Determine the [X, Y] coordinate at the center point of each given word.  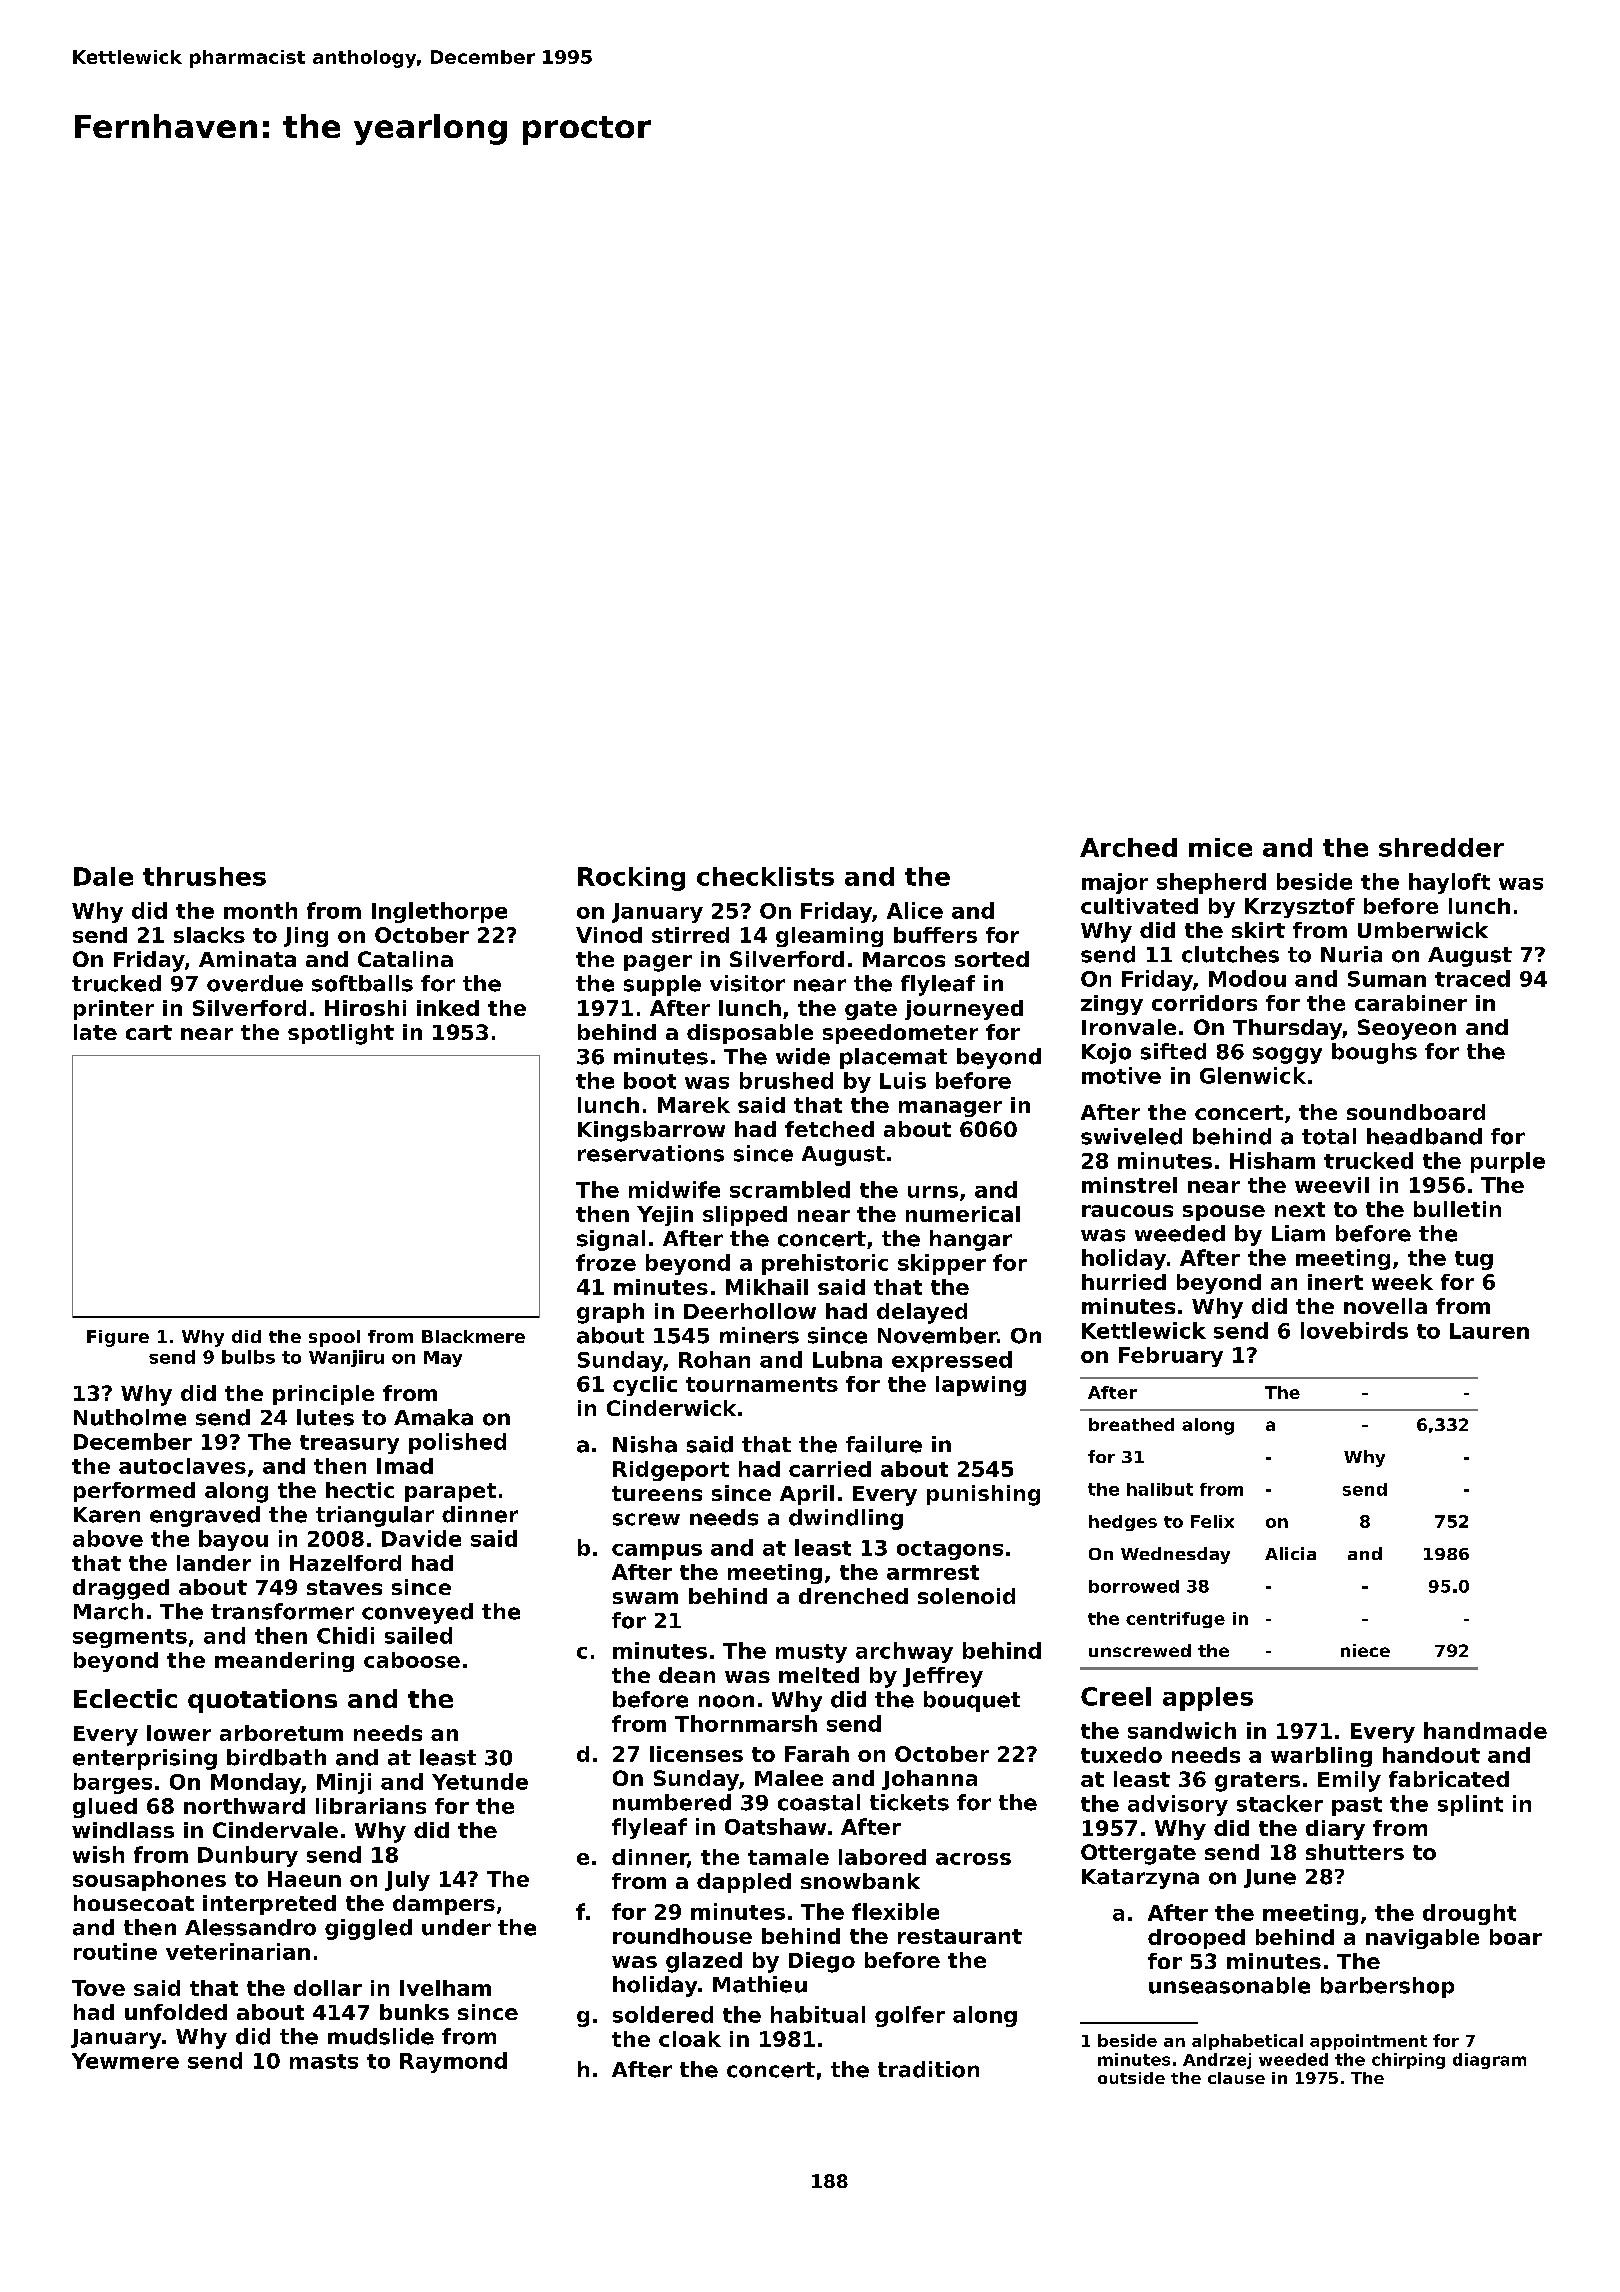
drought [1469, 1914]
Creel [1116, 1696]
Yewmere [125, 2061]
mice [1220, 847]
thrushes [204, 876]
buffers [935, 935]
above [108, 1538]
